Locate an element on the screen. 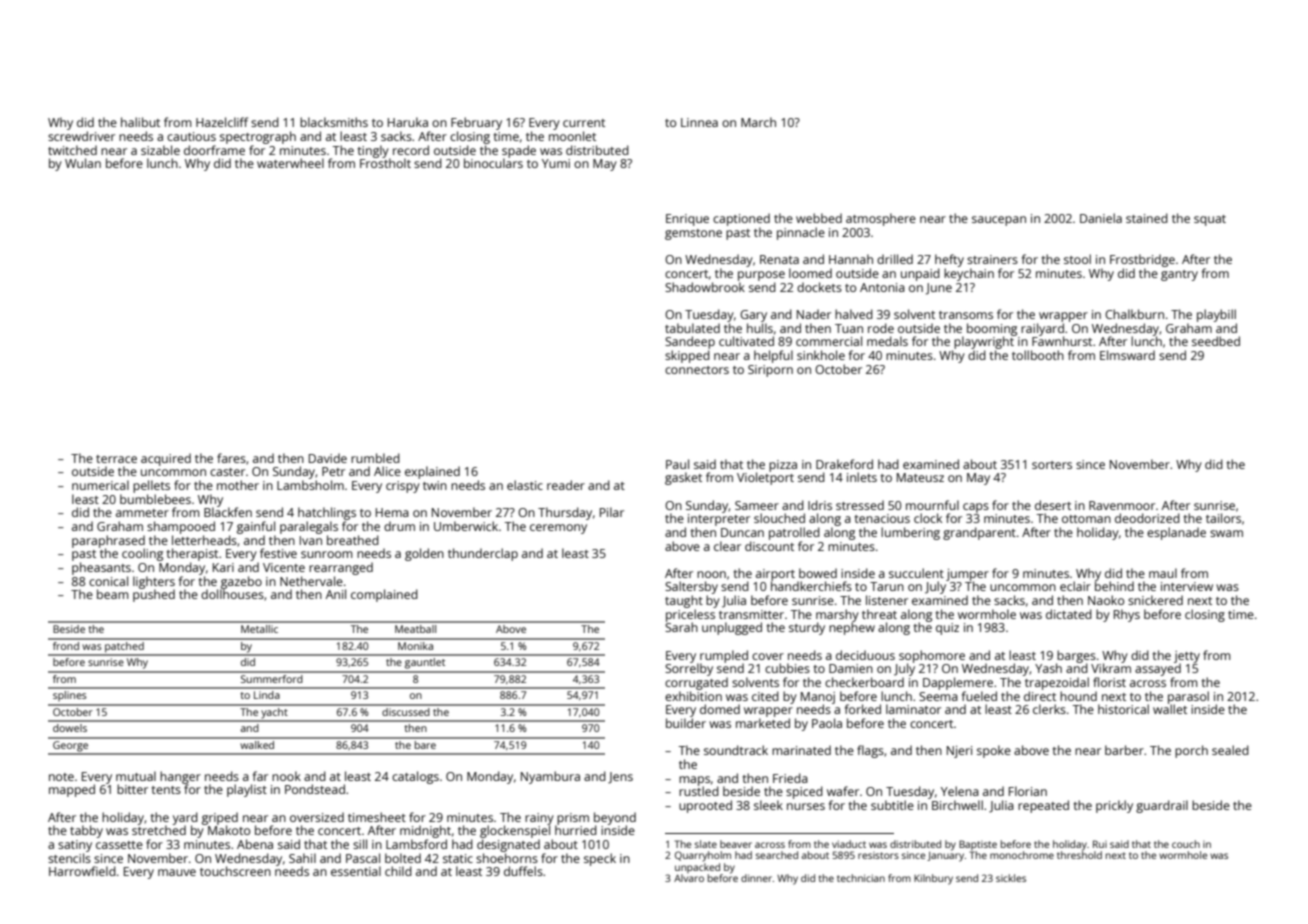 This screenshot has height=924, width=1308. Linnea is located at coordinates (699, 122).
